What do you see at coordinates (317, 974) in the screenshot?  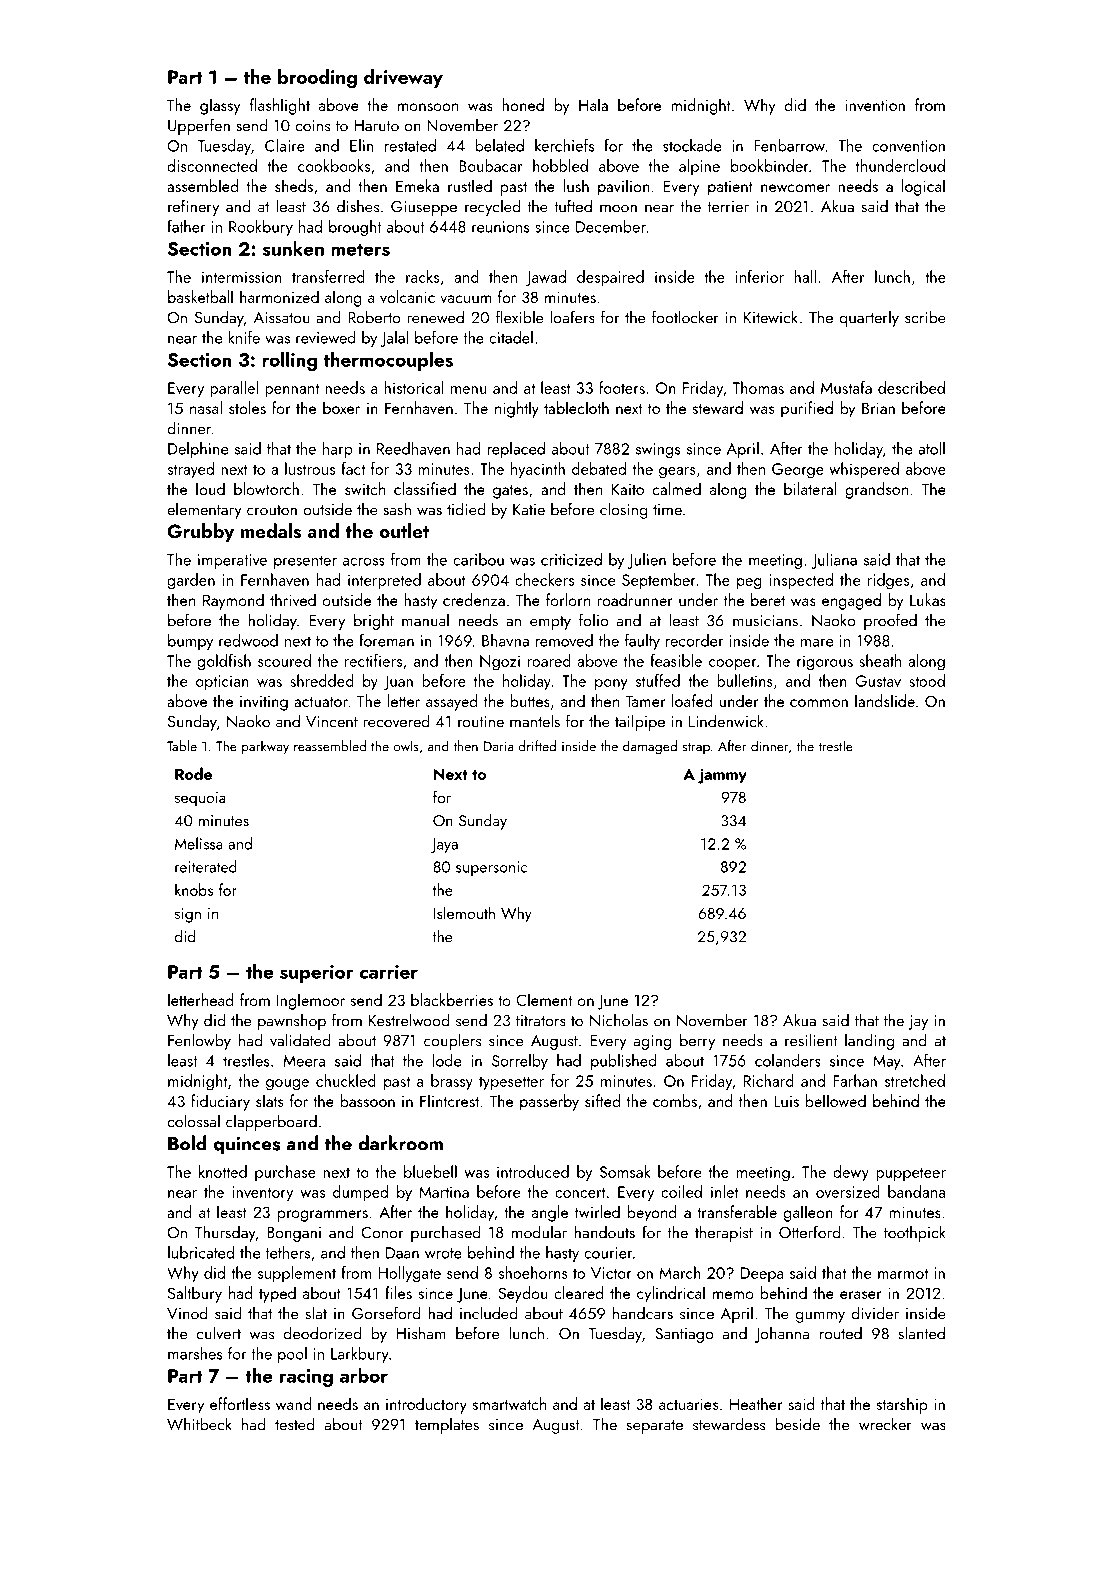 I see `superior` at bounding box center [317, 974].
